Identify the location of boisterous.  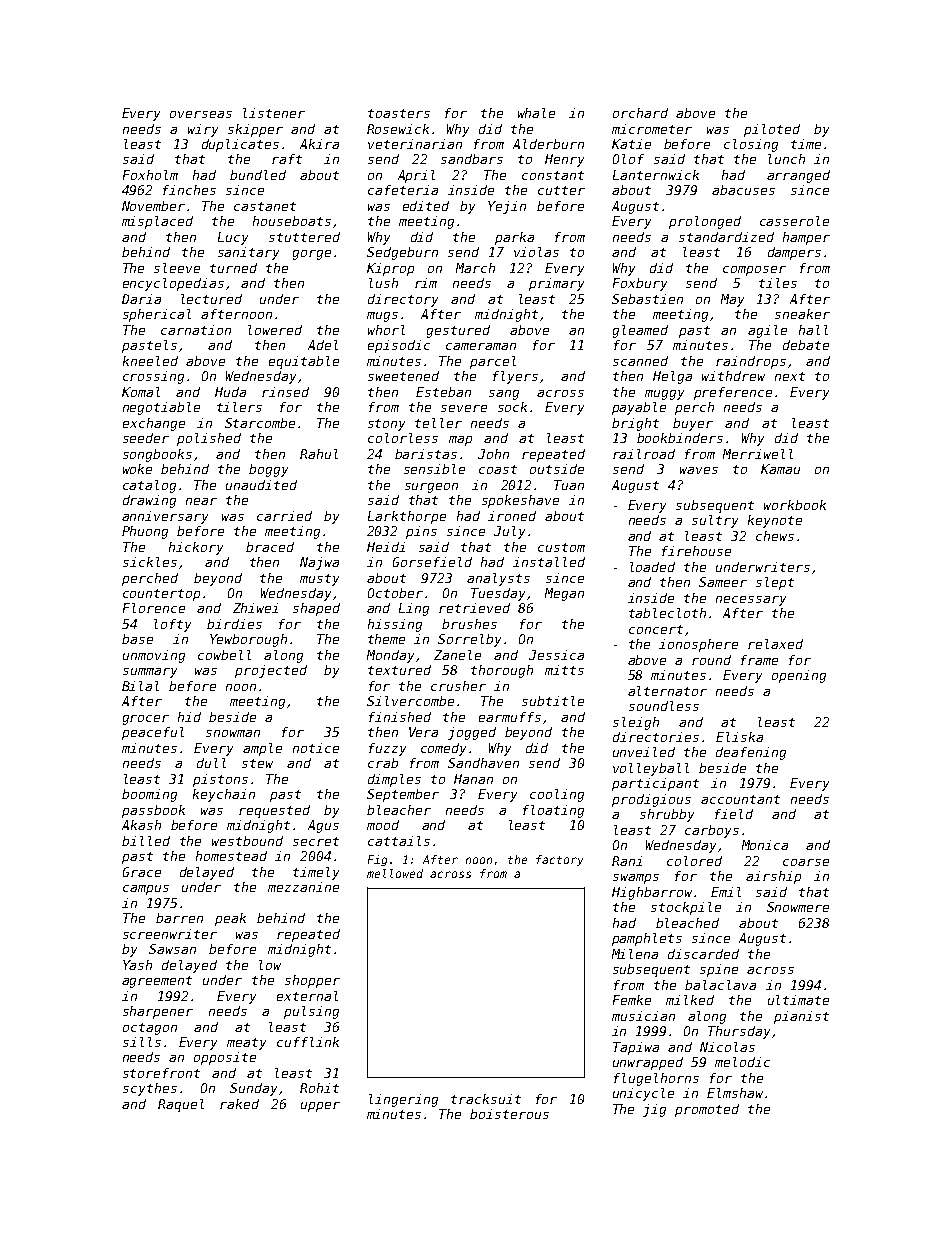
(509, 1114).
